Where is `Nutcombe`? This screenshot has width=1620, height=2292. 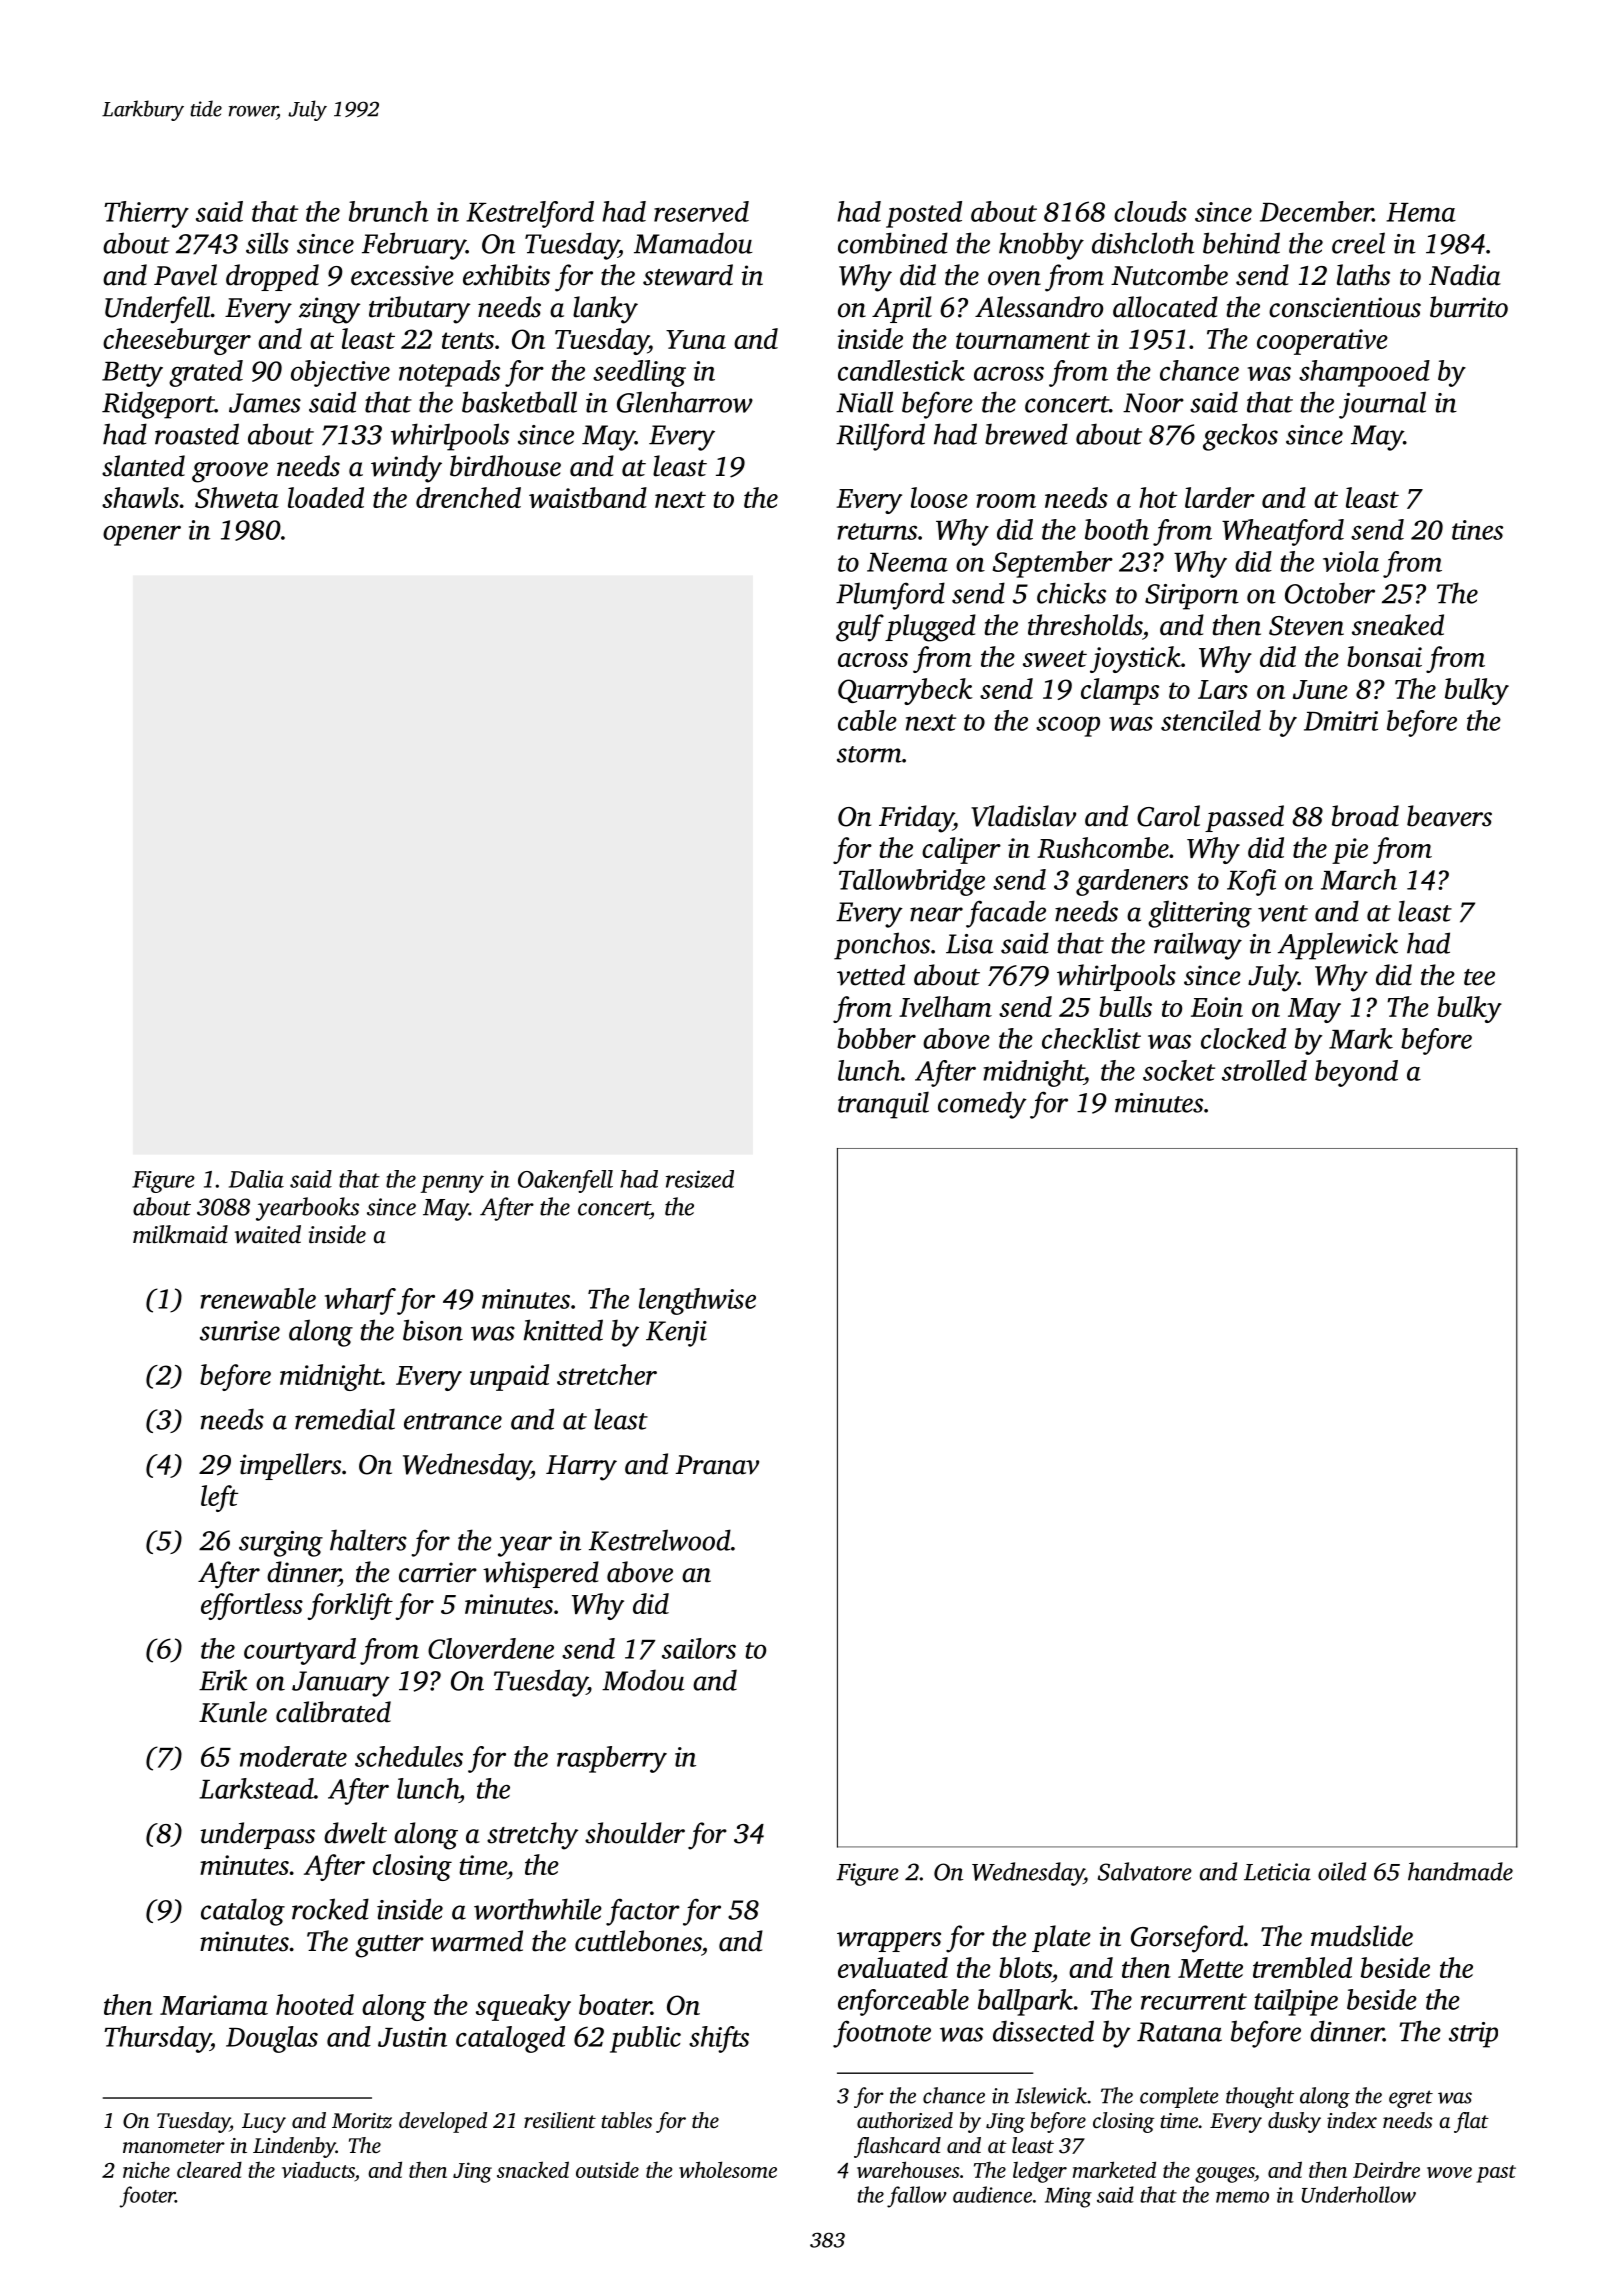 Nutcombe is located at coordinates (1169, 275).
